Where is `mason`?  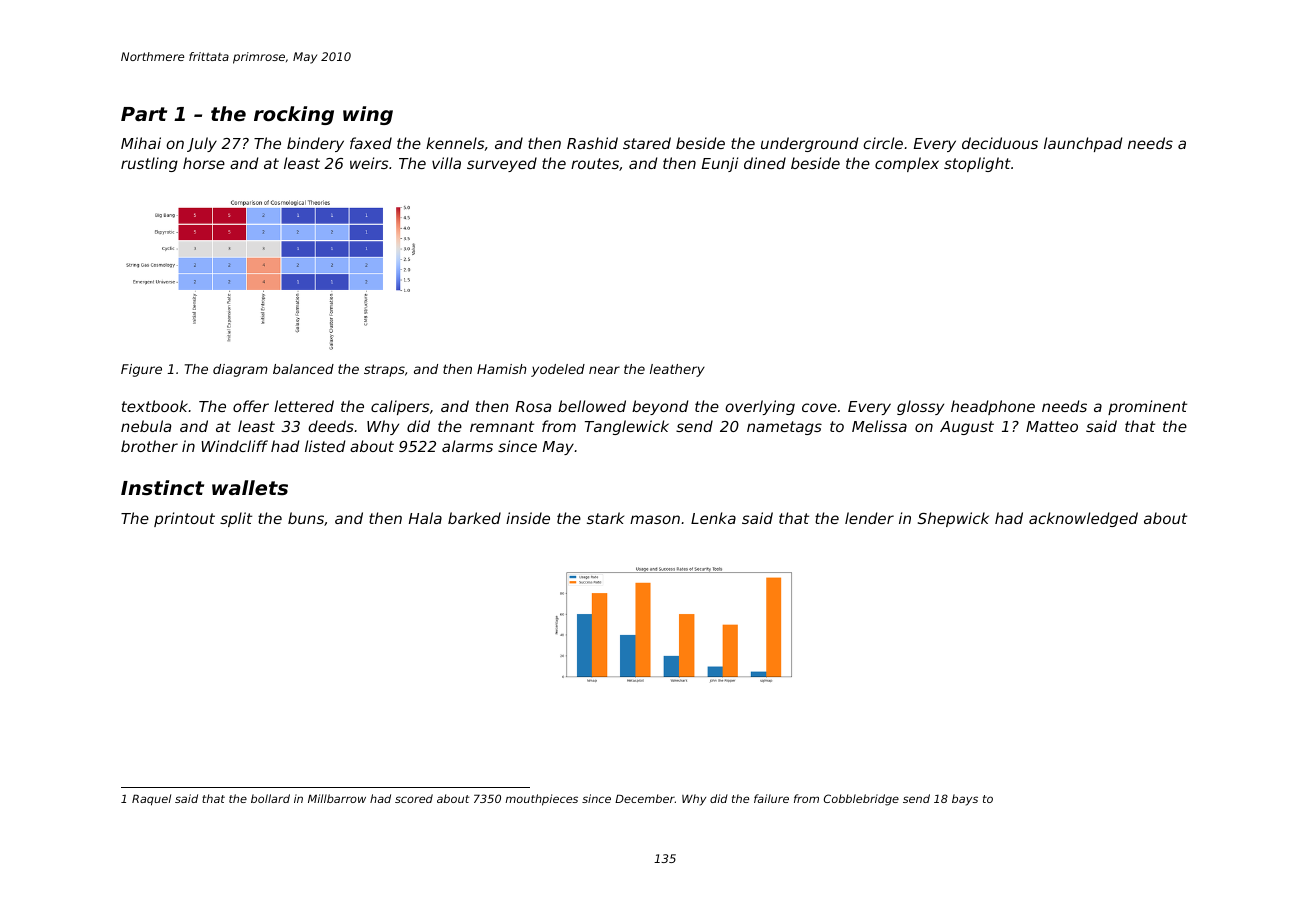 mason is located at coordinates (655, 519).
